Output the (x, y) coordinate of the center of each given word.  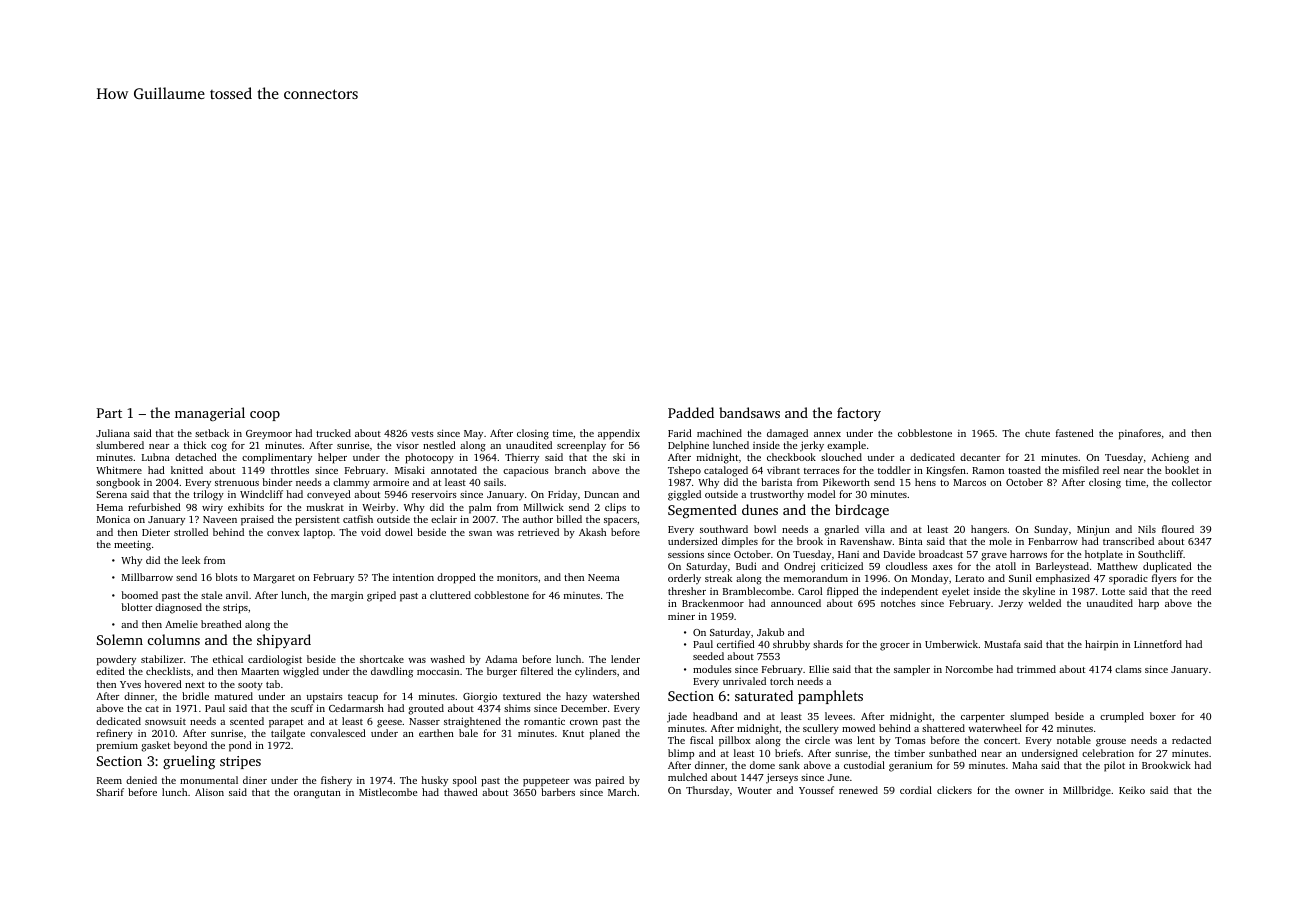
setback (212, 433)
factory (859, 414)
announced (796, 603)
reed (1201, 591)
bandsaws (749, 412)
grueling (189, 762)
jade (677, 717)
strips (235, 608)
